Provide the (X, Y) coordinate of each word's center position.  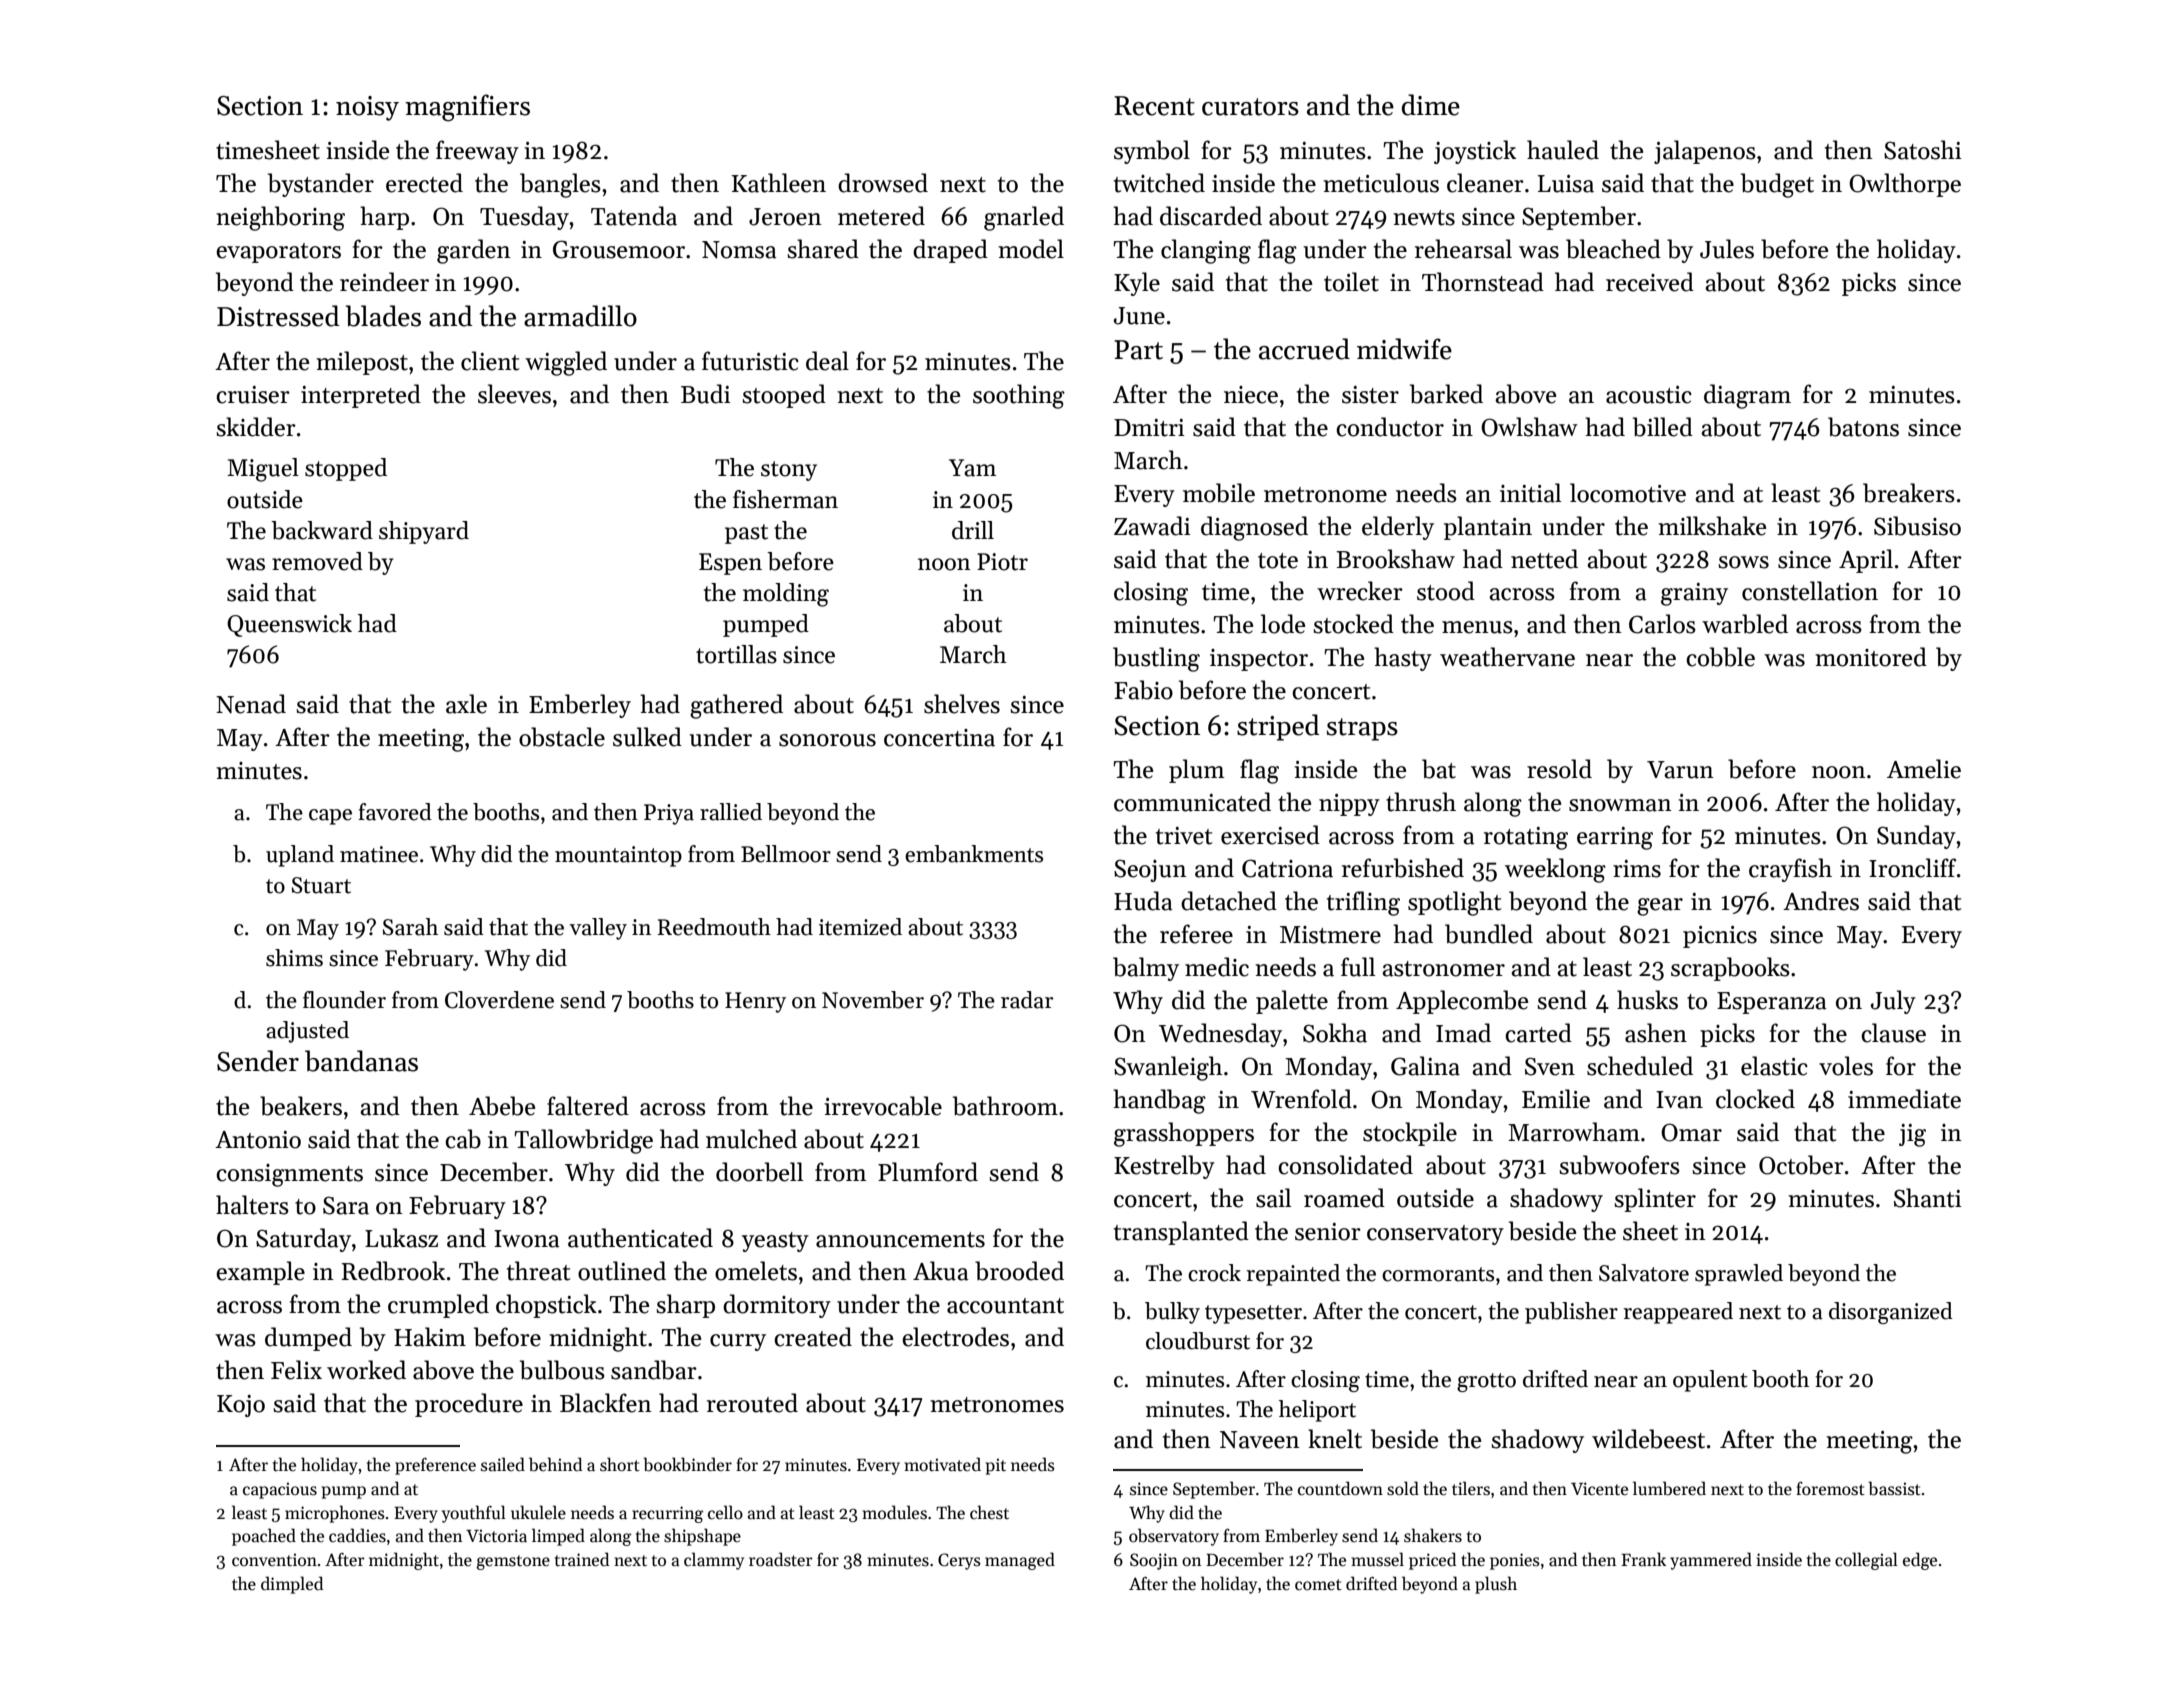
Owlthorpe (1905, 185)
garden (474, 251)
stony (789, 471)
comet (1318, 1585)
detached (1229, 901)
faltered (588, 1106)
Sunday (1916, 837)
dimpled (292, 1585)
